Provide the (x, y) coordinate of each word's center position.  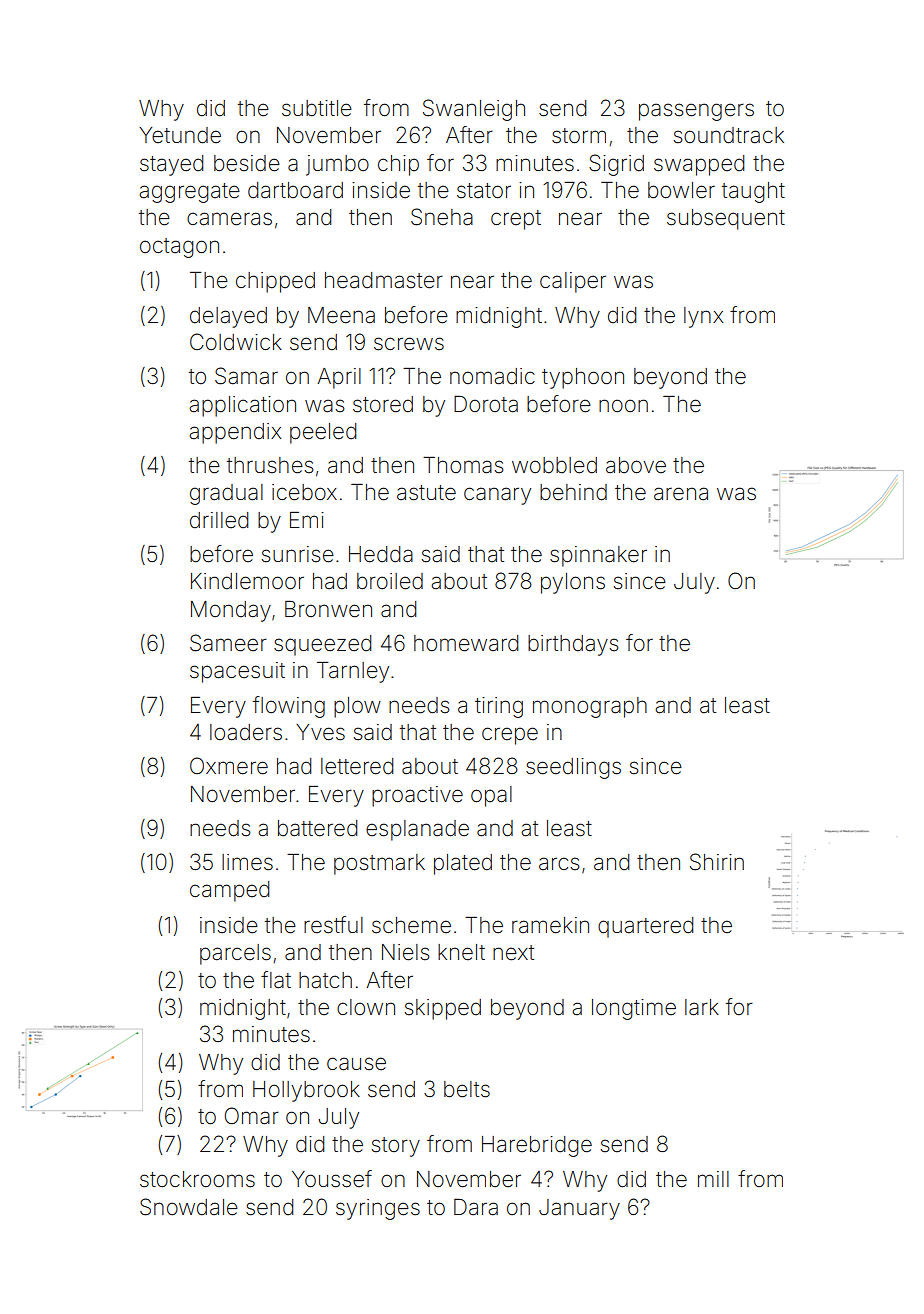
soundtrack (729, 135)
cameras (229, 219)
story (396, 1147)
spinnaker (598, 556)
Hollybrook (306, 1091)
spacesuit (237, 672)
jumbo (337, 165)
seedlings (573, 768)
